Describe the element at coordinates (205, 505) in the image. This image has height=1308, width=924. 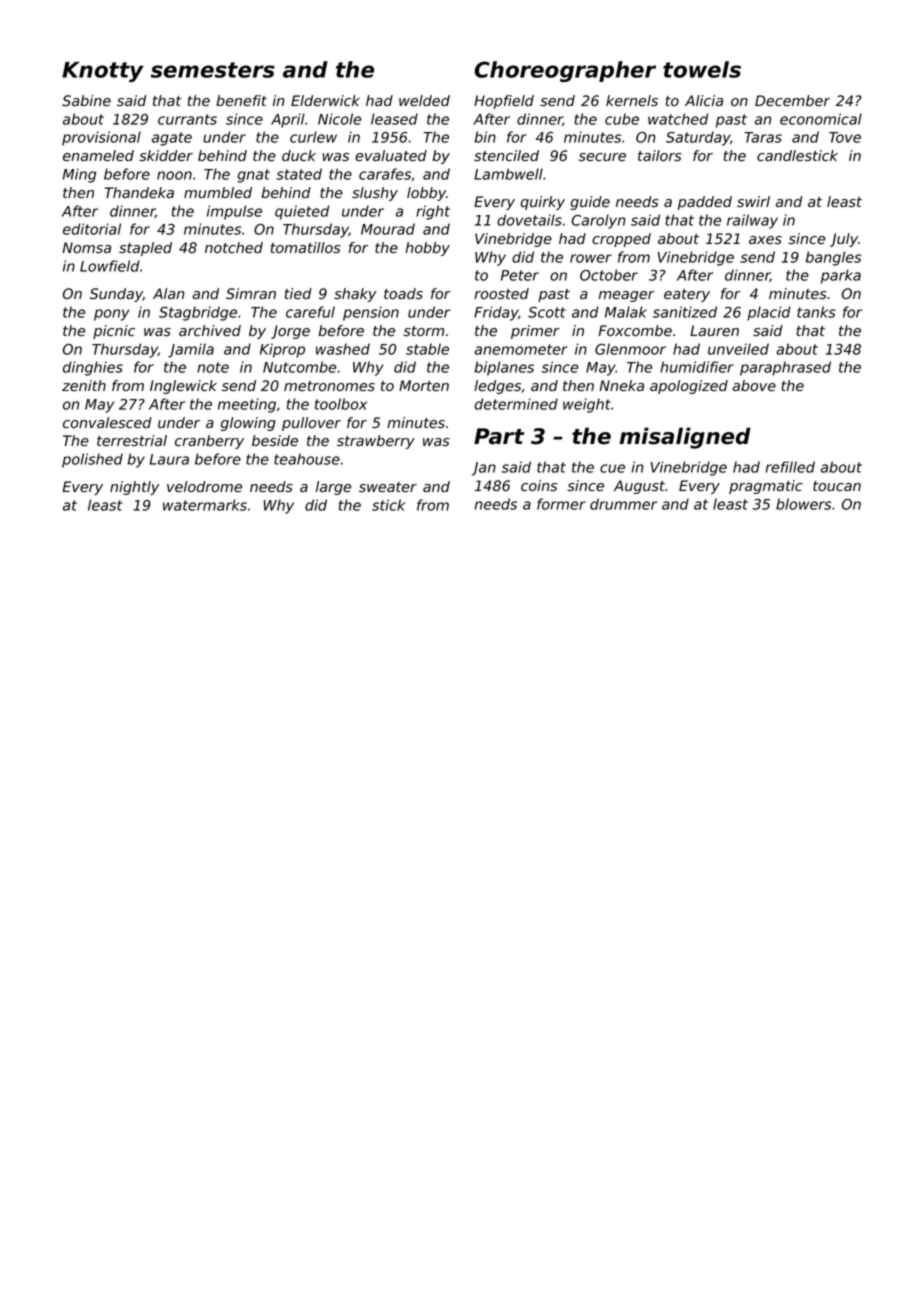
I see `watermarks` at that location.
